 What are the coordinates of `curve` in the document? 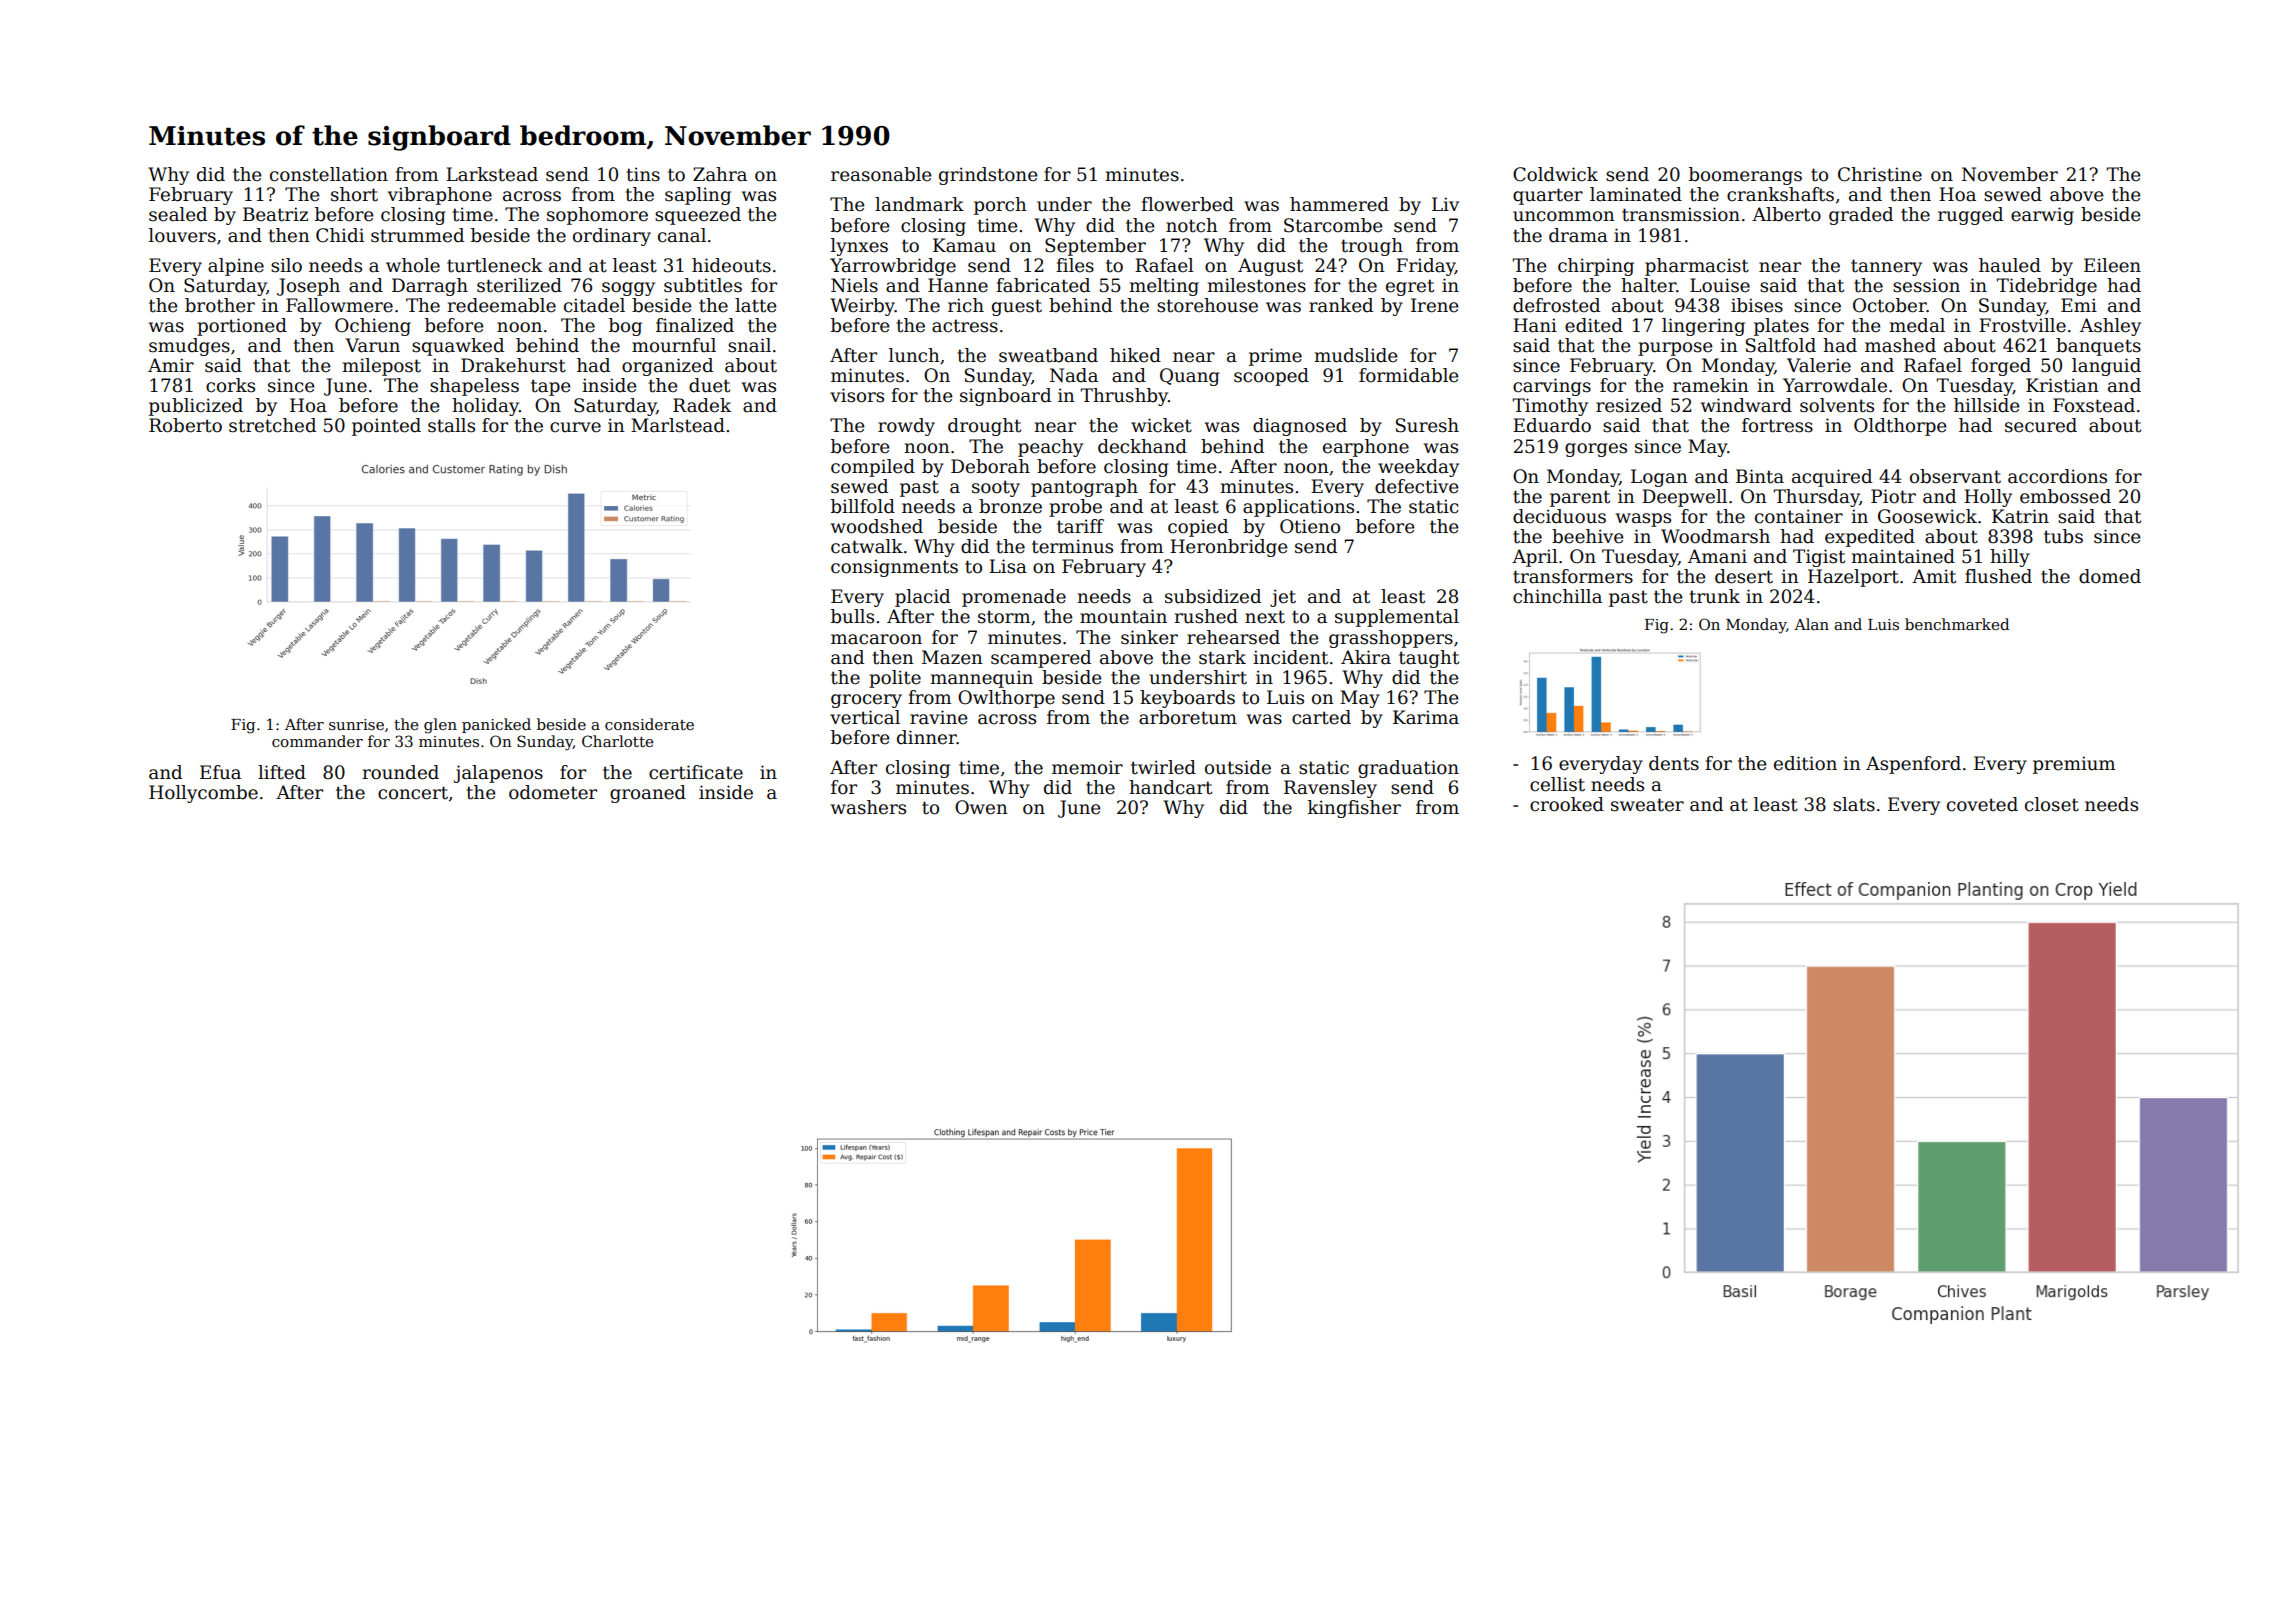 It's located at (575, 427).
